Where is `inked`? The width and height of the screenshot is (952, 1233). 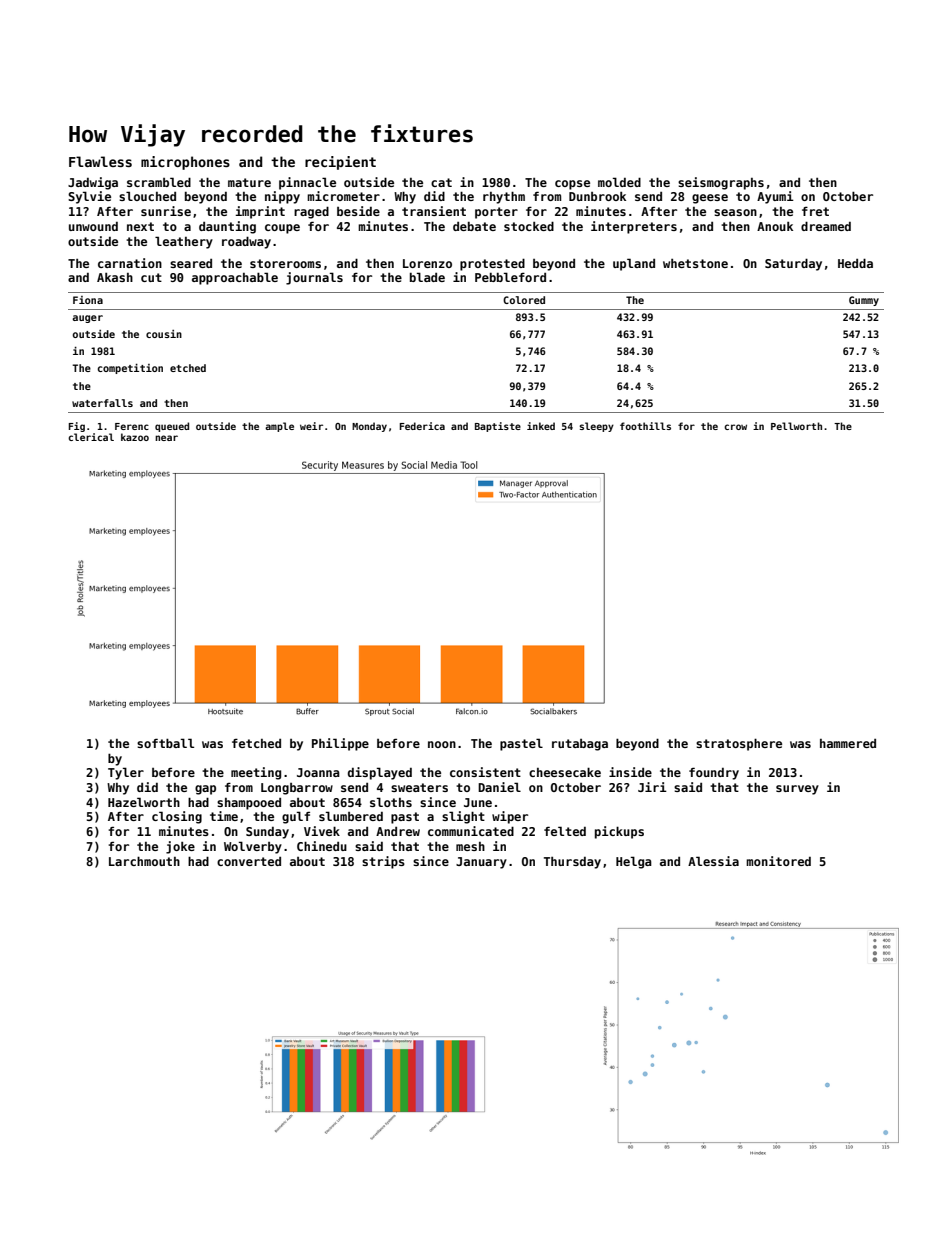 inked is located at coordinates (541, 426).
